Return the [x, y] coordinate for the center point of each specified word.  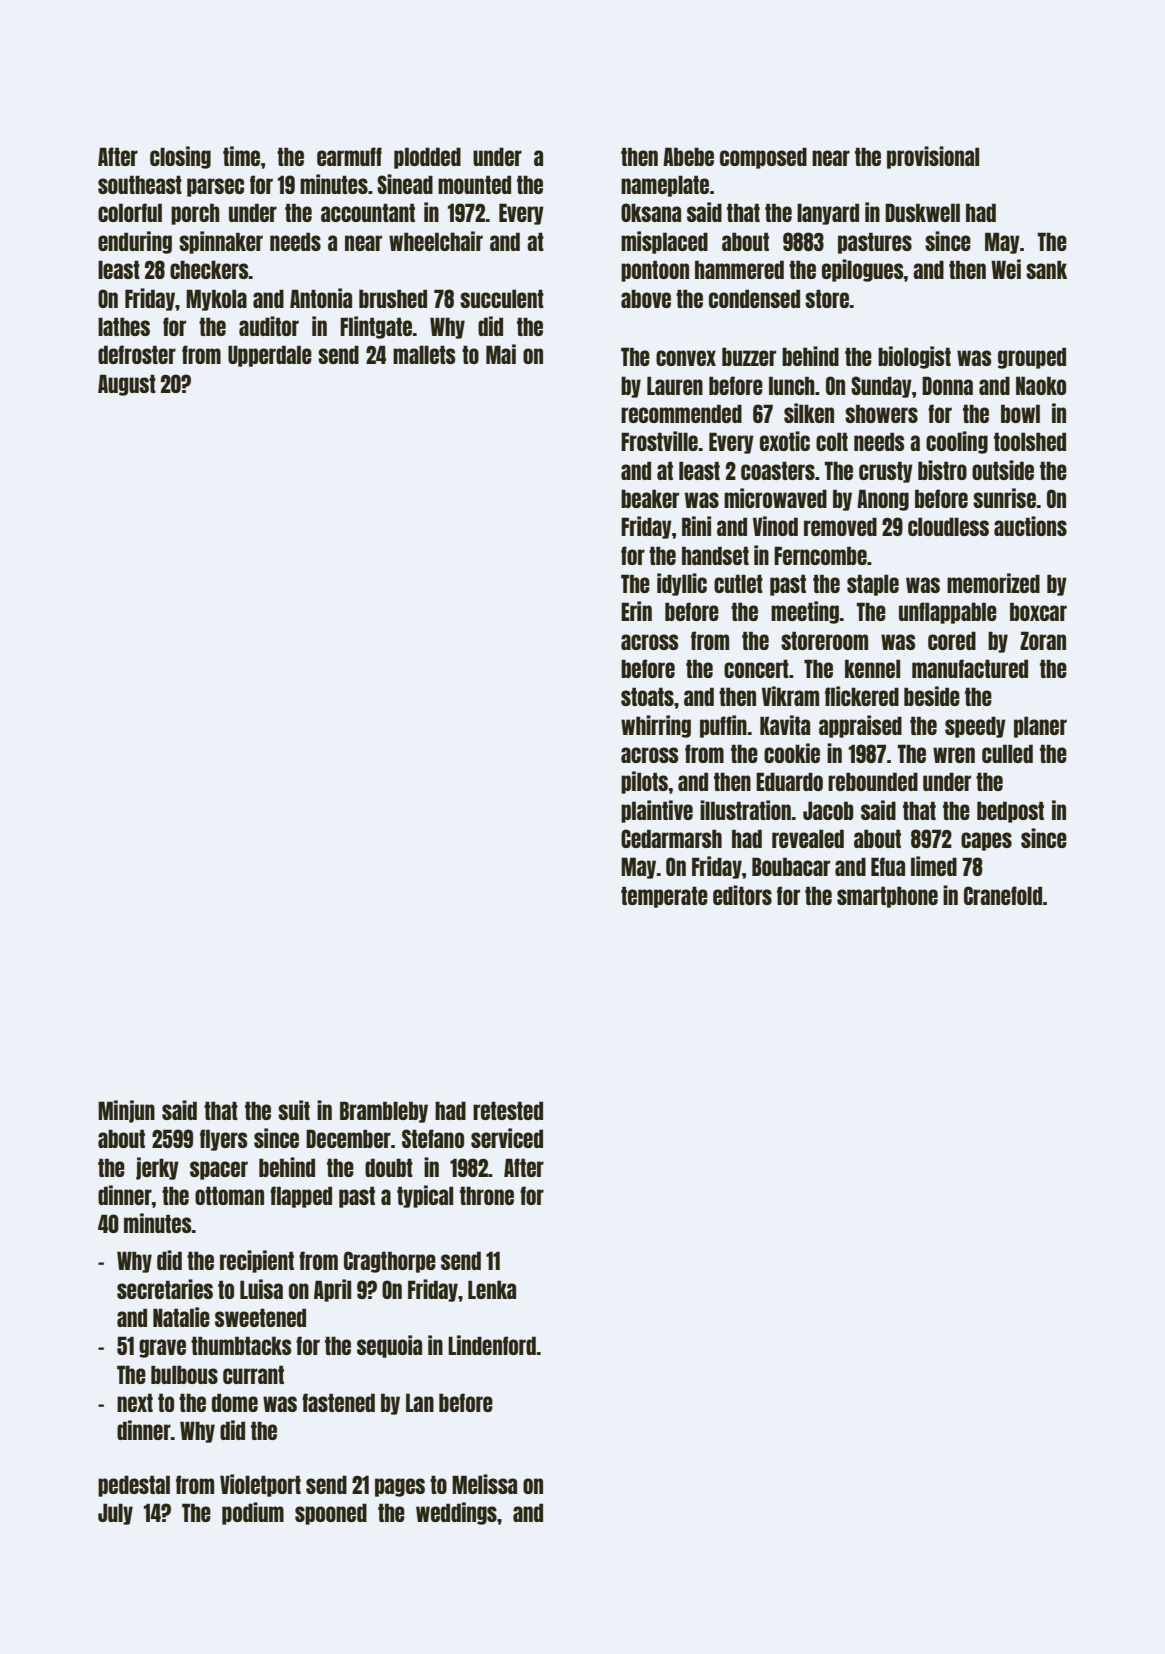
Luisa [261, 1289]
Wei [1006, 269]
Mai [501, 354]
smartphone [887, 897]
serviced [507, 1138]
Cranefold [1003, 895]
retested [508, 1110]
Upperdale [270, 356]
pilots [644, 782]
